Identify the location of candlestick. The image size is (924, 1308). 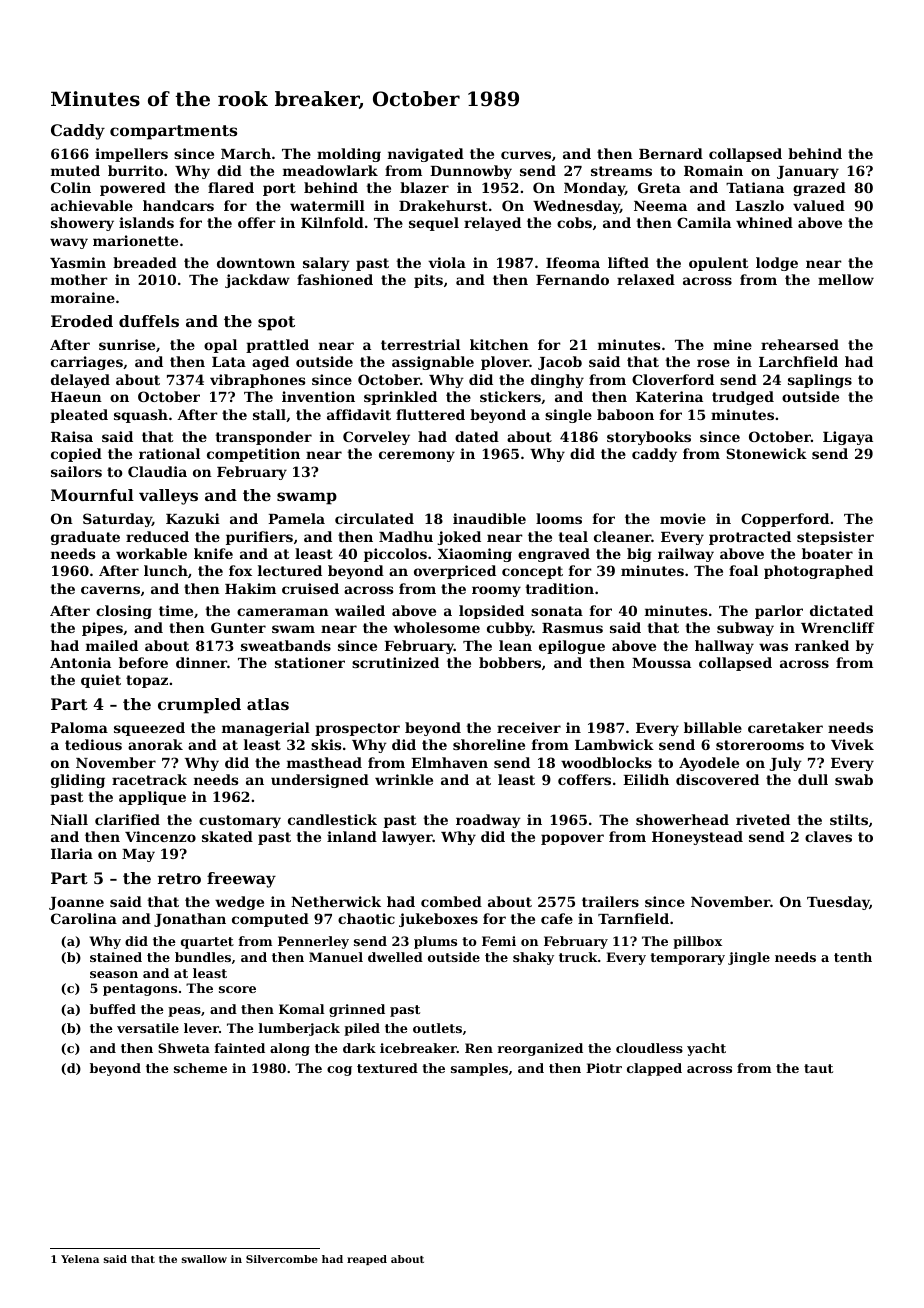
(332, 819).
